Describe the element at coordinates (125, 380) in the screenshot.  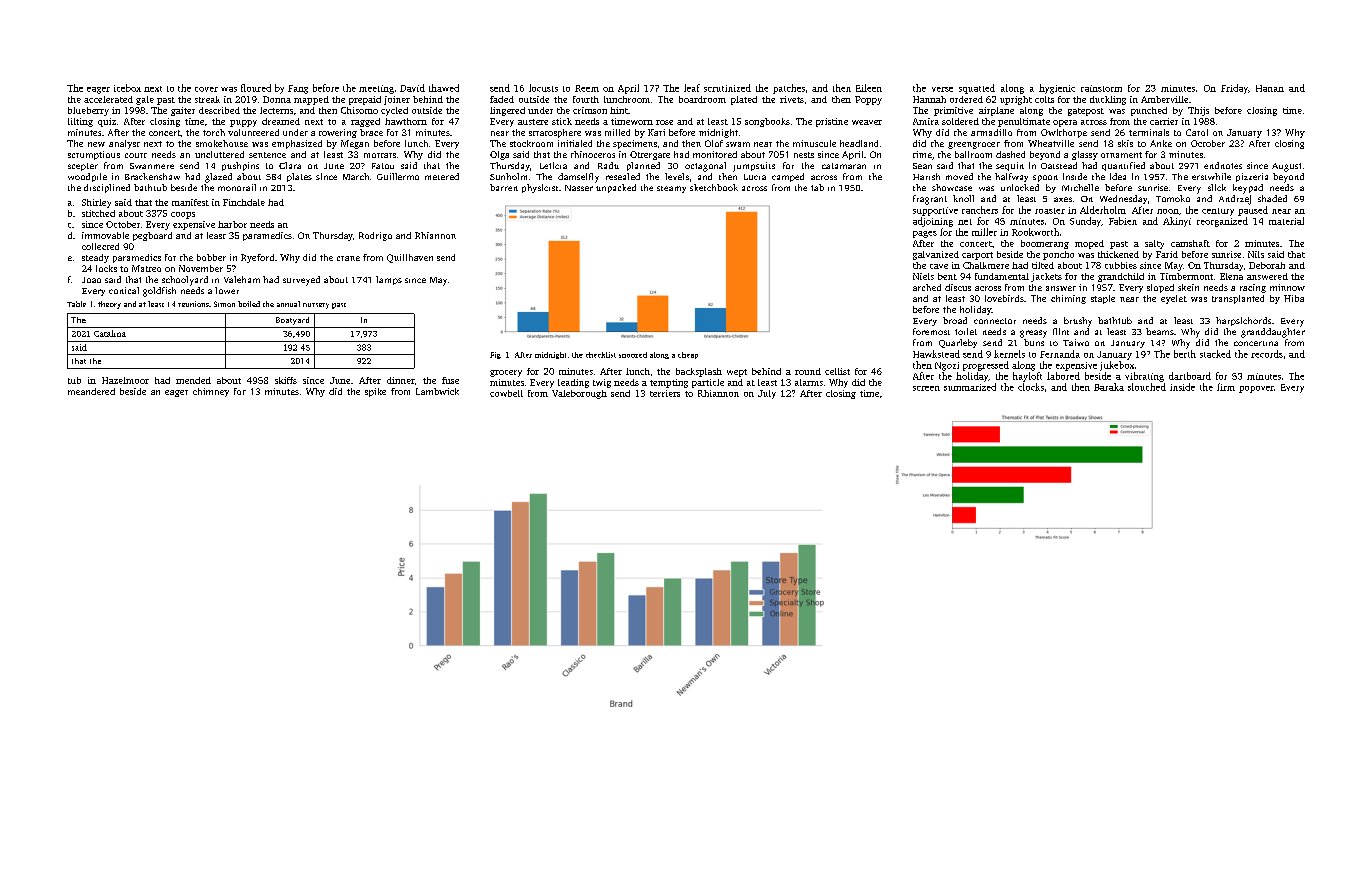
I see `Hazelmoor` at that location.
